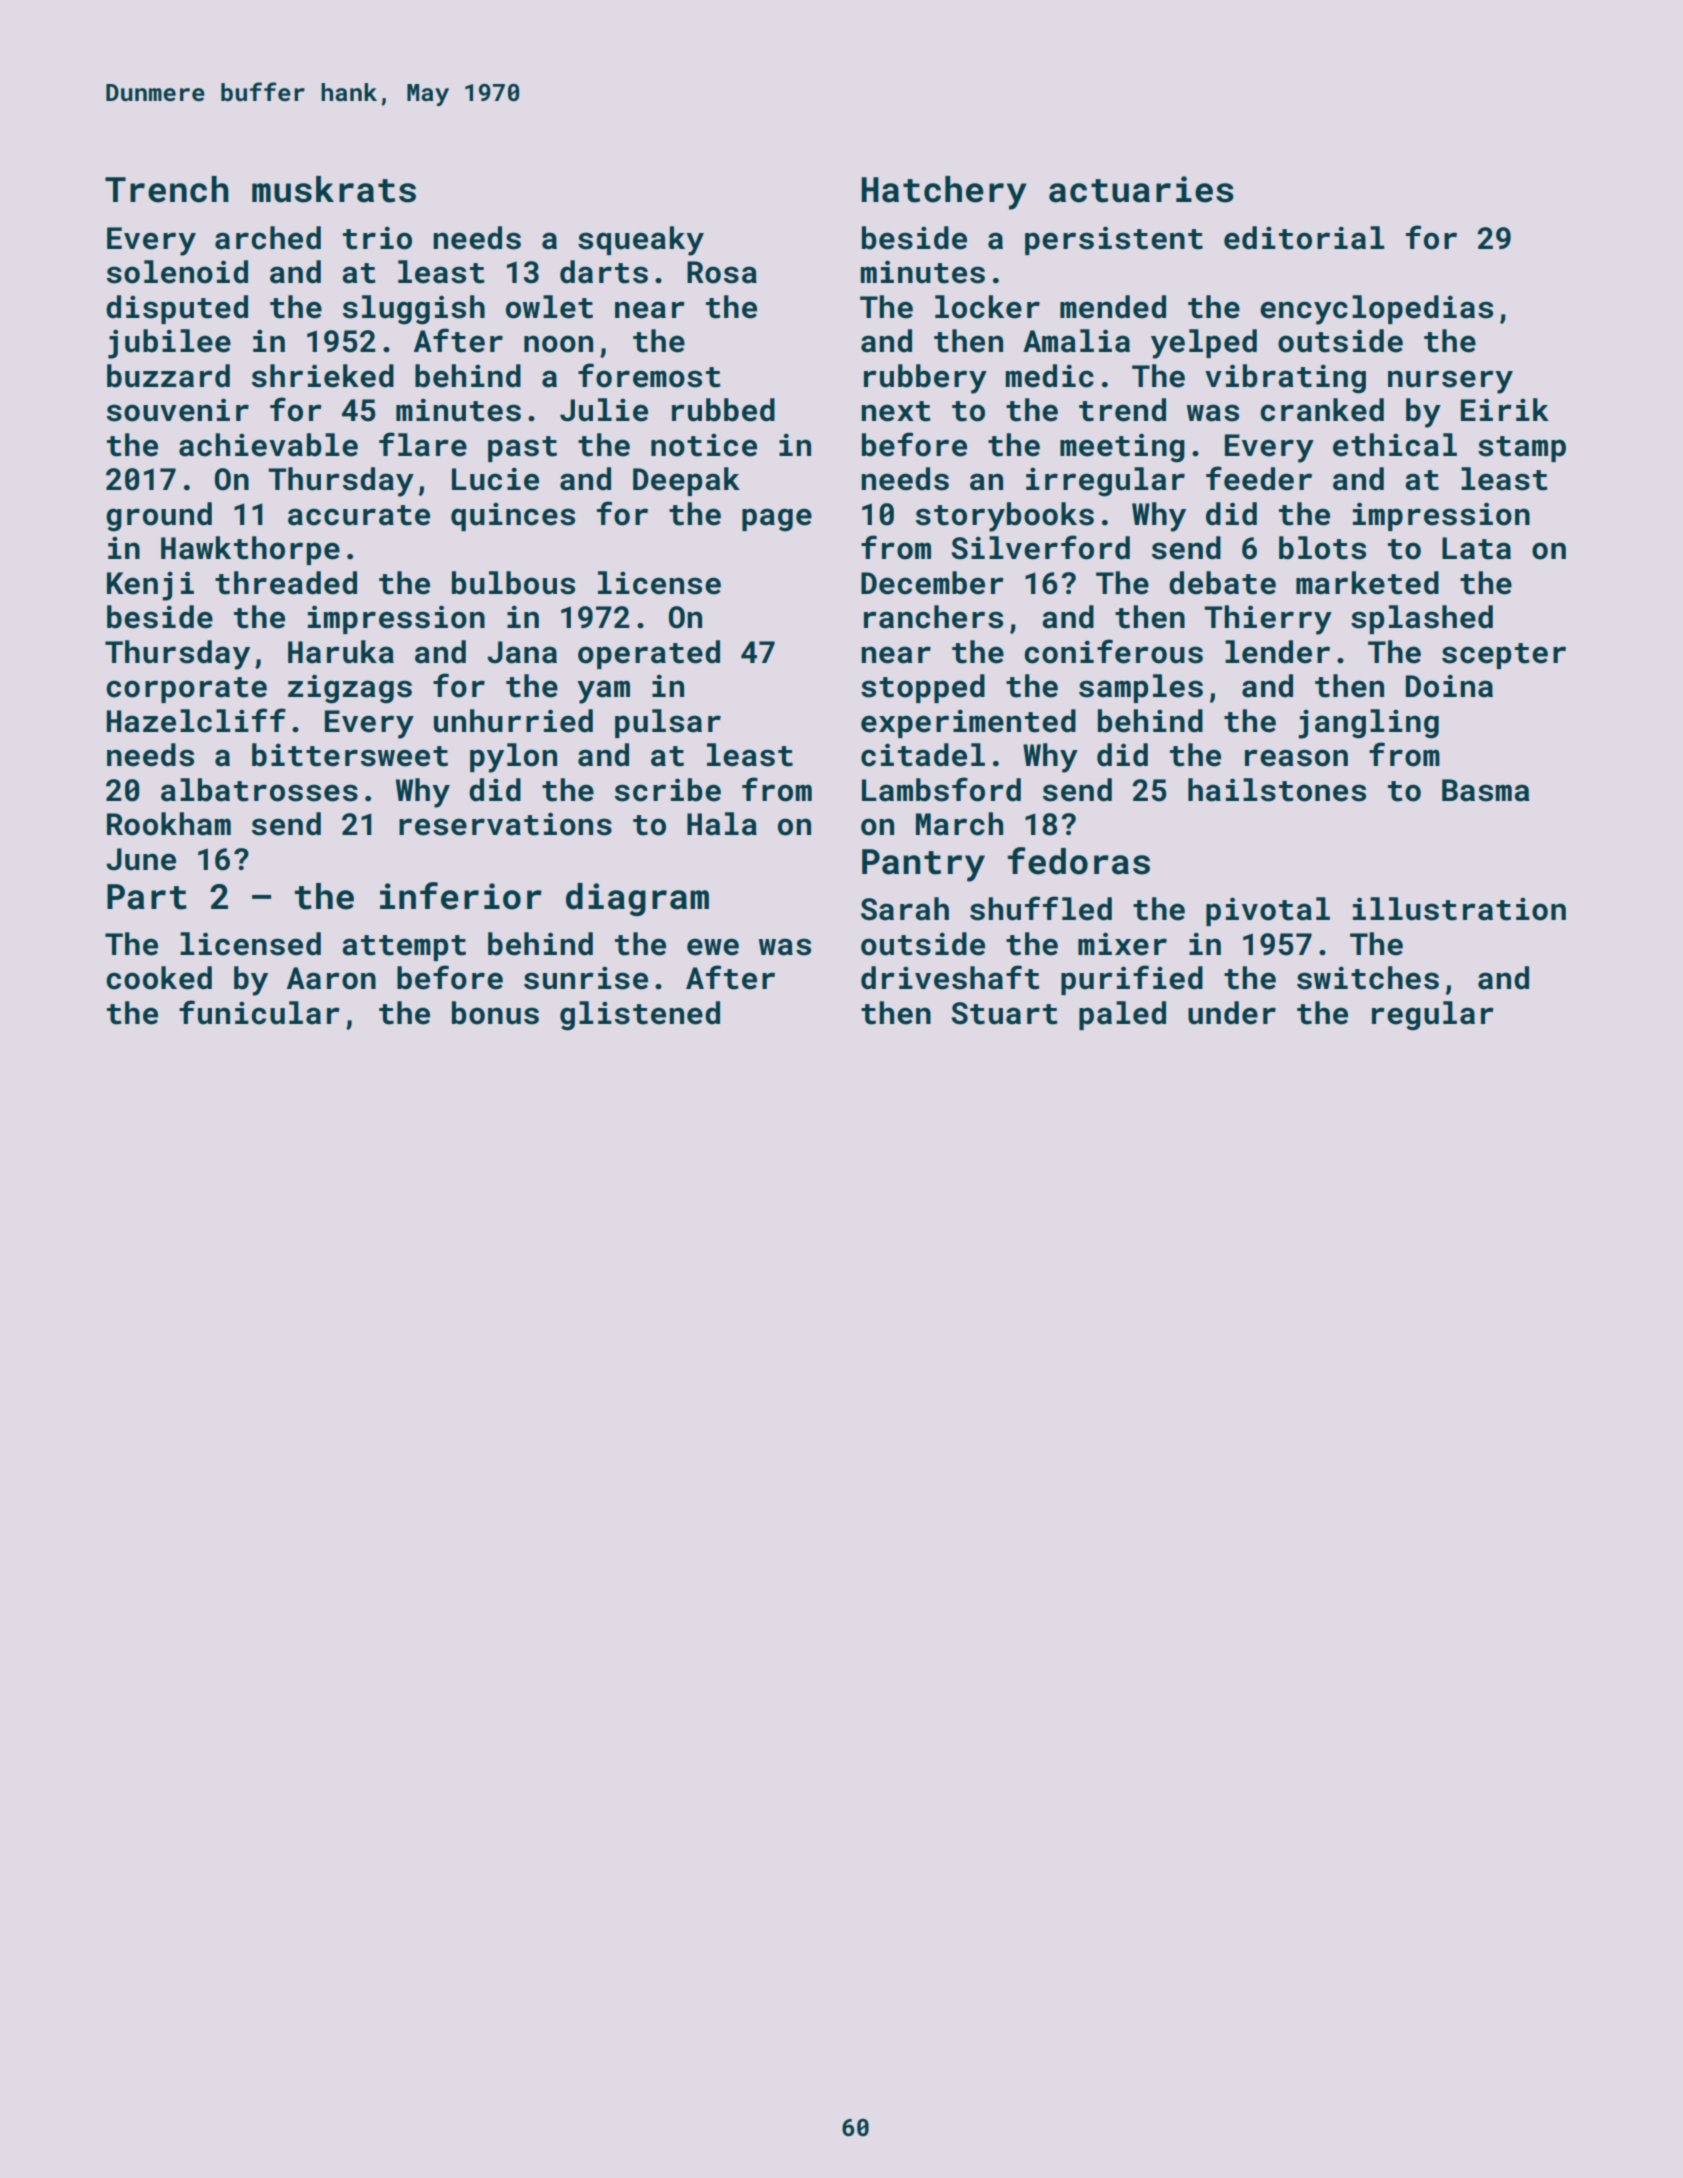  I want to click on Haruka, so click(341, 652).
